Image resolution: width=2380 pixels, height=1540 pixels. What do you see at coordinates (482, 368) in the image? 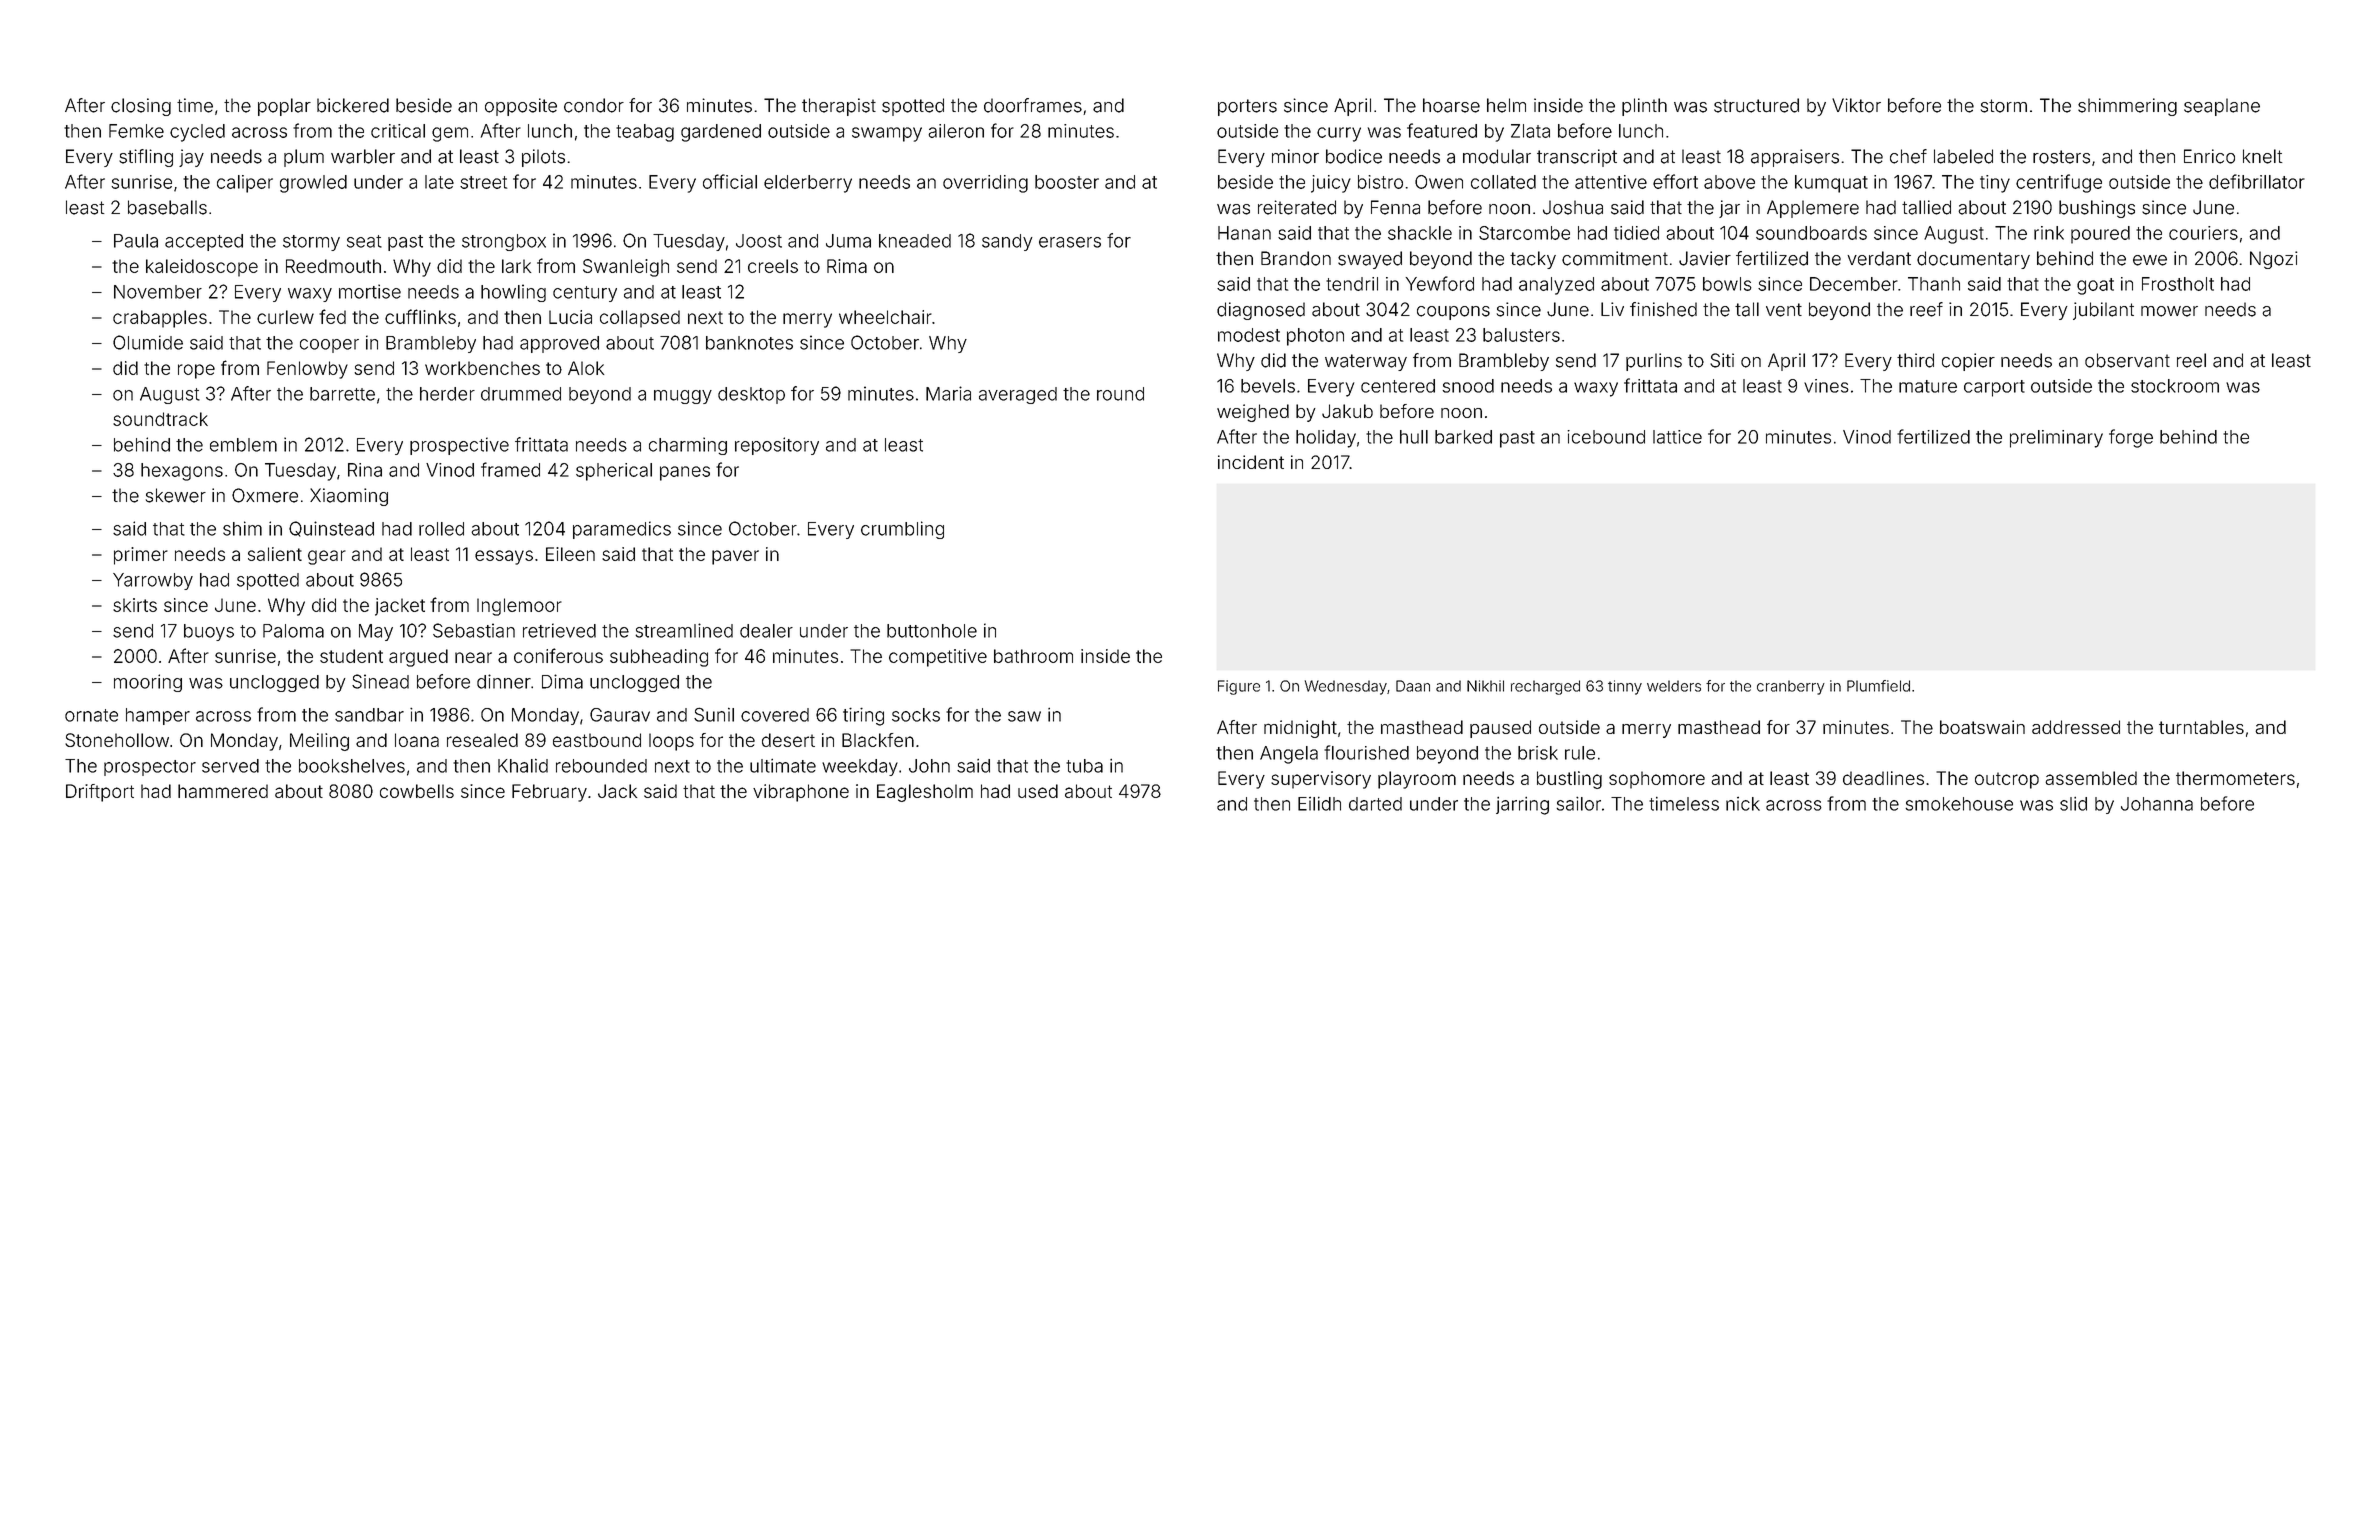
I see `workbenches` at bounding box center [482, 368].
